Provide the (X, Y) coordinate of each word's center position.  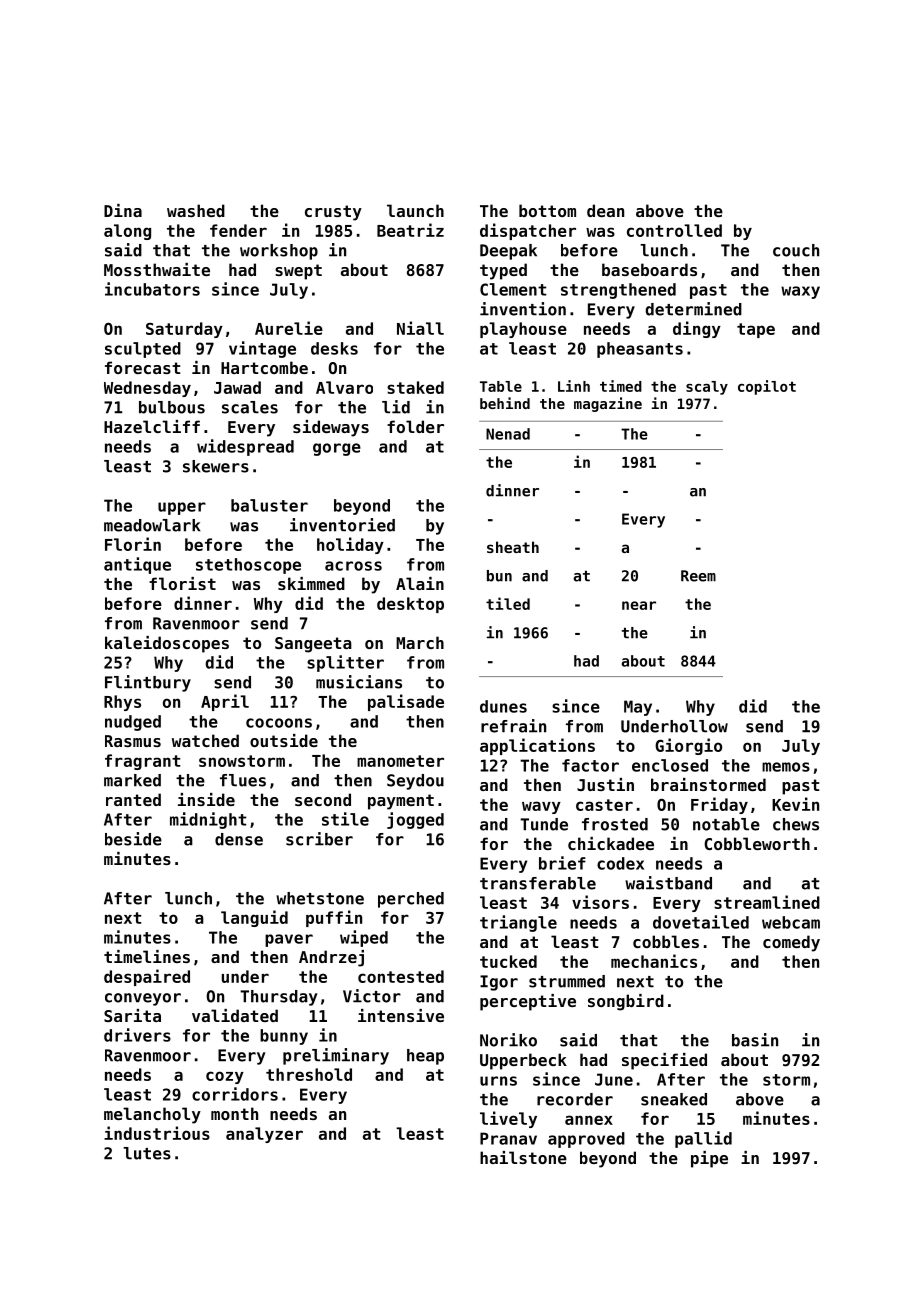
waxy (800, 292)
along (127, 232)
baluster (269, 505)
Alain (420, 583)
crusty (333, 213)
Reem (698, 576)
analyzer (264, 1135)
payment (401, 802)
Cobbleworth (757, 843)
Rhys (122, 703)
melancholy (152, 1115)
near (639, 605)
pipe (709, 1159)
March (420, 642)
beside (133, 839)
